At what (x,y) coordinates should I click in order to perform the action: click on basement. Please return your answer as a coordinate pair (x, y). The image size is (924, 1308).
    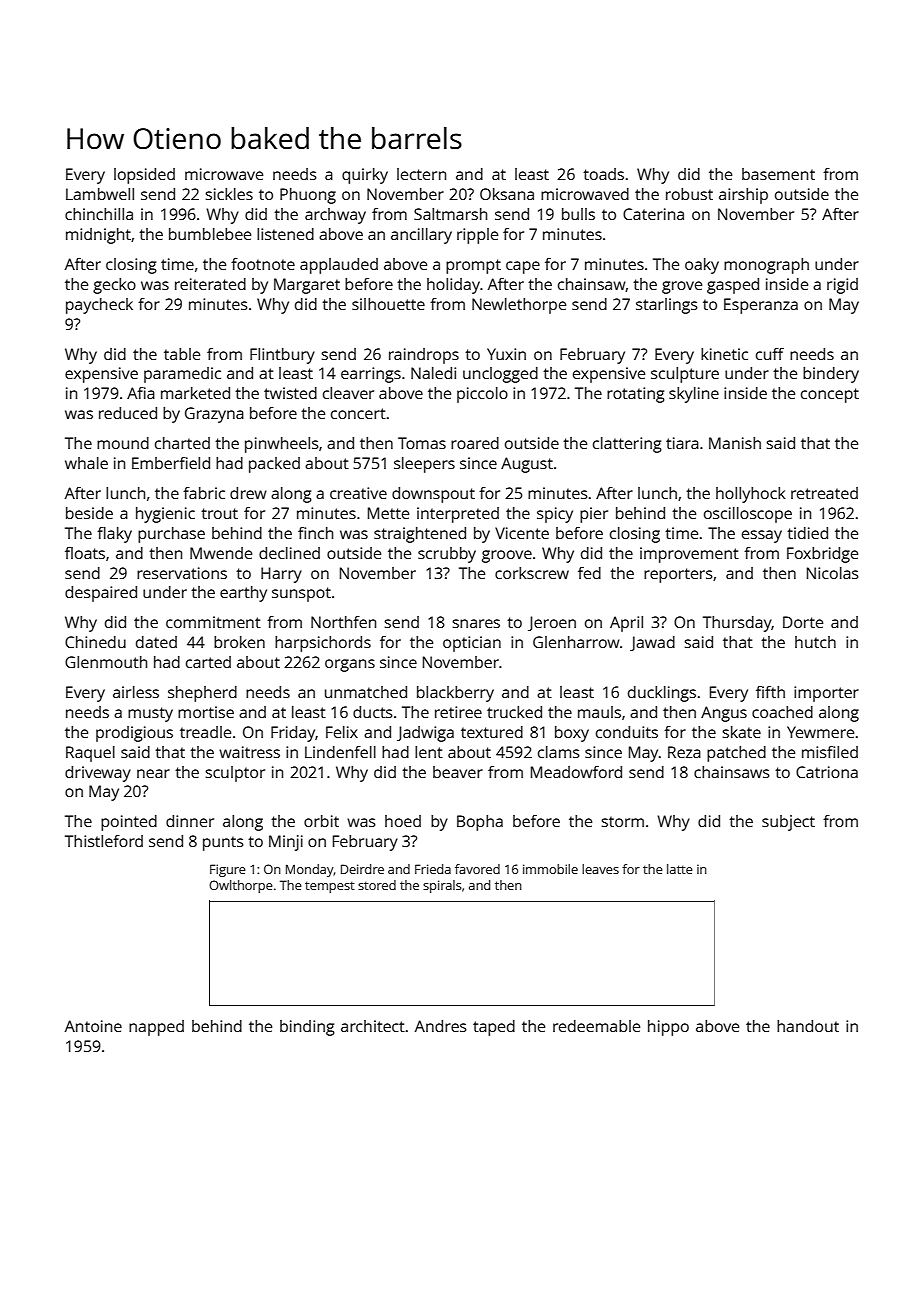
    Looking at the image, I should click on (778, 174).
